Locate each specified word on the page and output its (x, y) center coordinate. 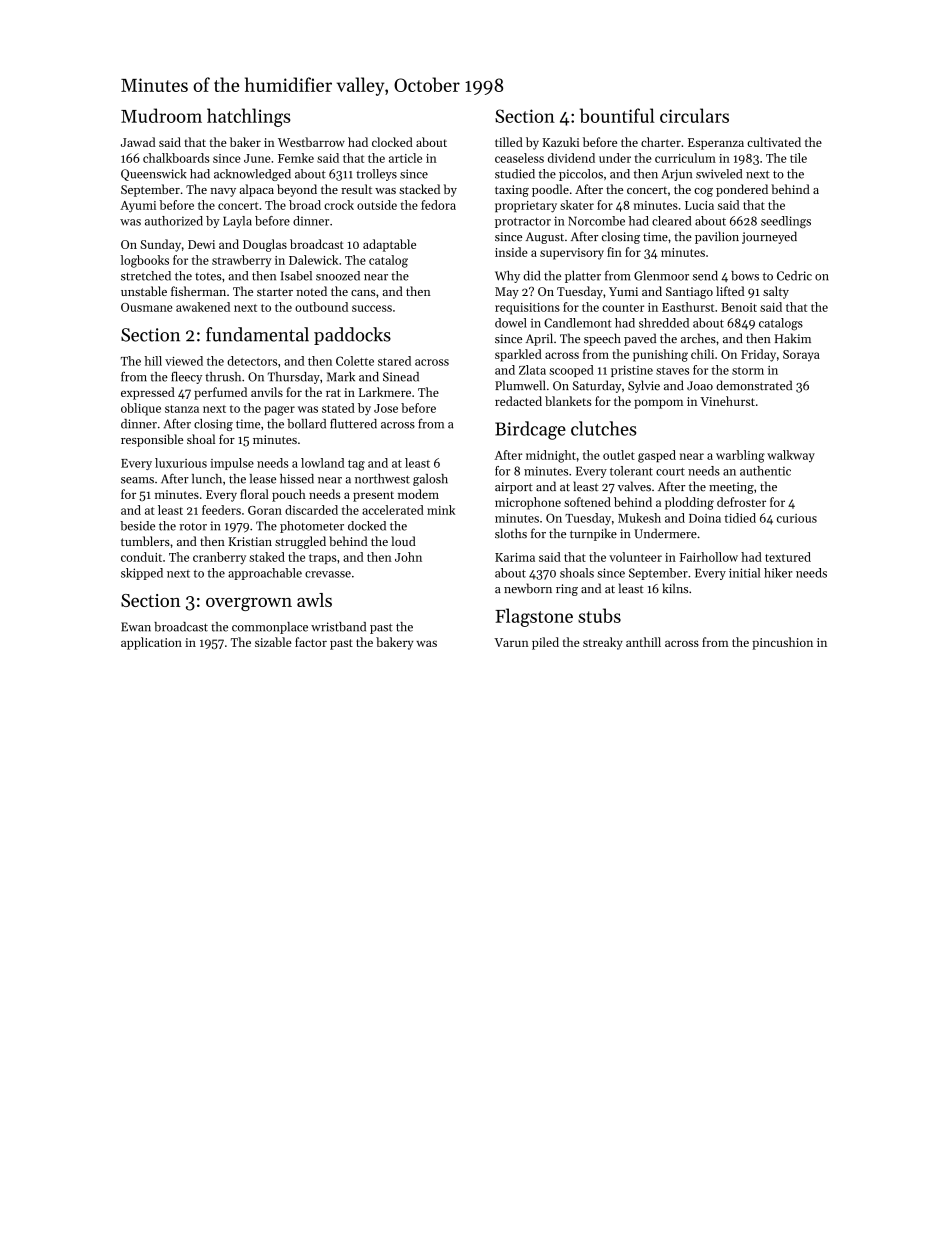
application (151, 643)
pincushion (782, 643)
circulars (694, 115)
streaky (603, 643)
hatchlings (249, 117)
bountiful (617, 115)
